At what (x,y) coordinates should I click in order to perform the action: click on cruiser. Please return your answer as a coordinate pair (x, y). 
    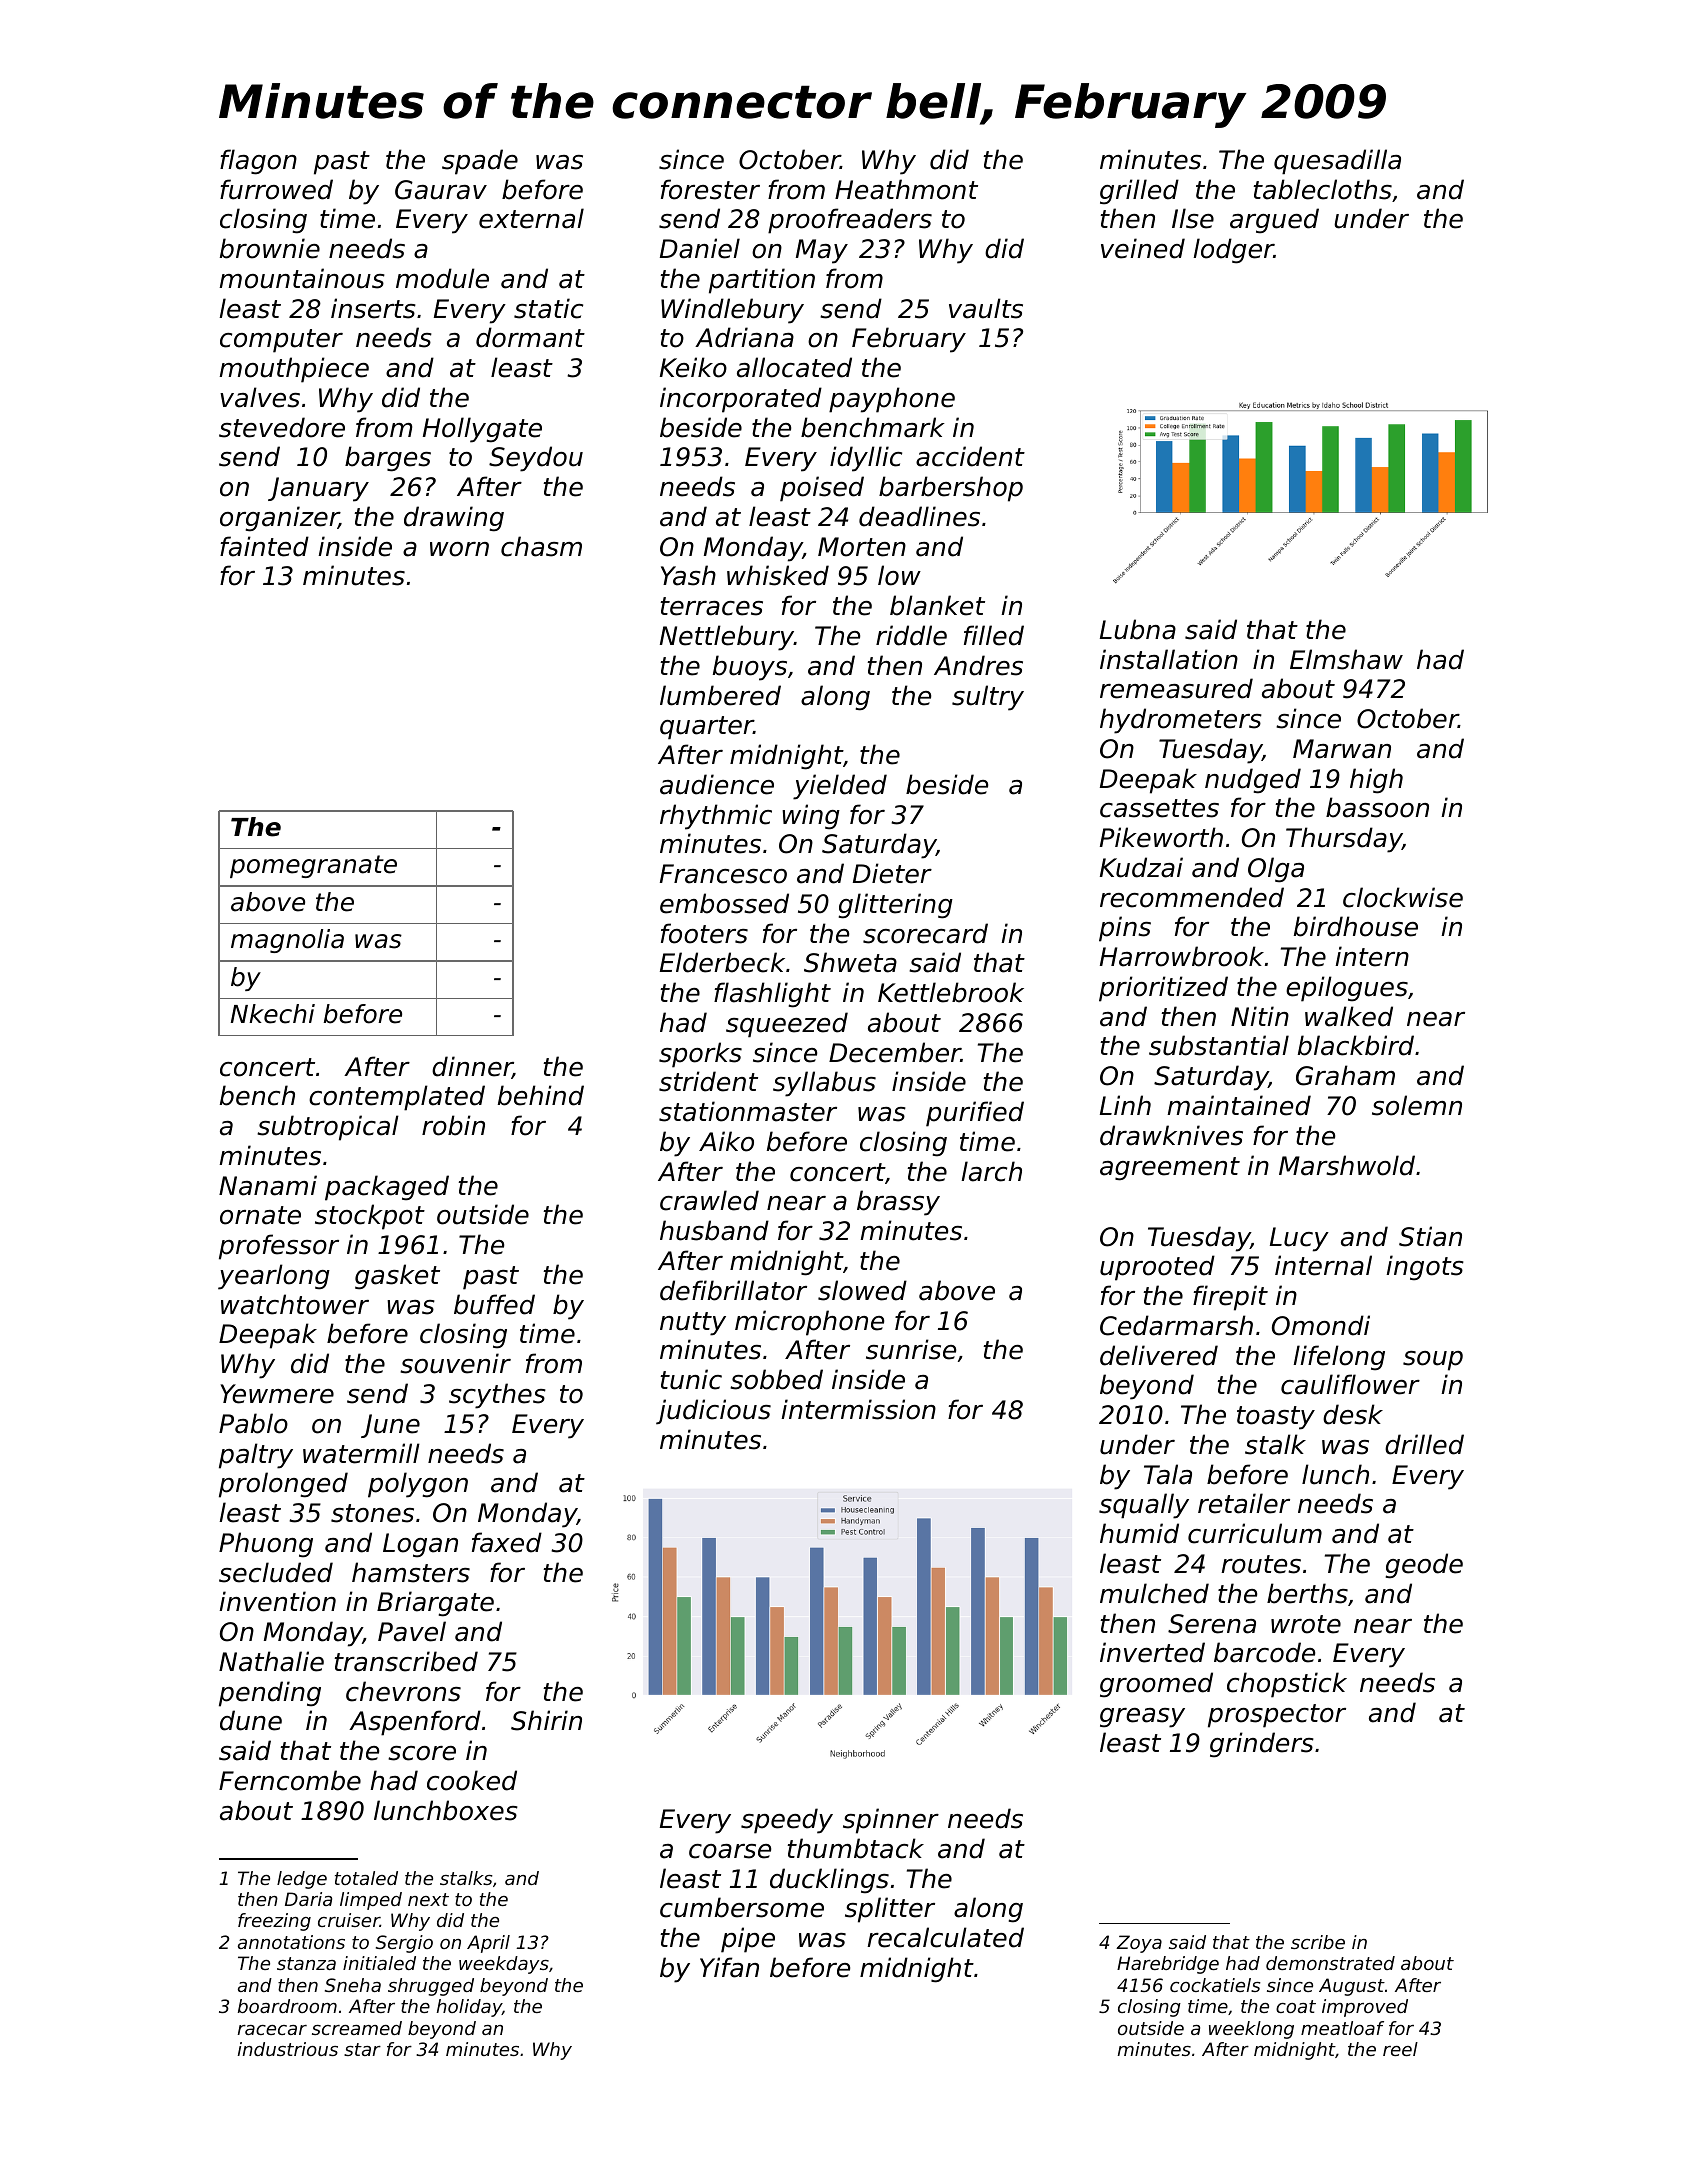
    Looking at the image, I should click on (349, 1920).
